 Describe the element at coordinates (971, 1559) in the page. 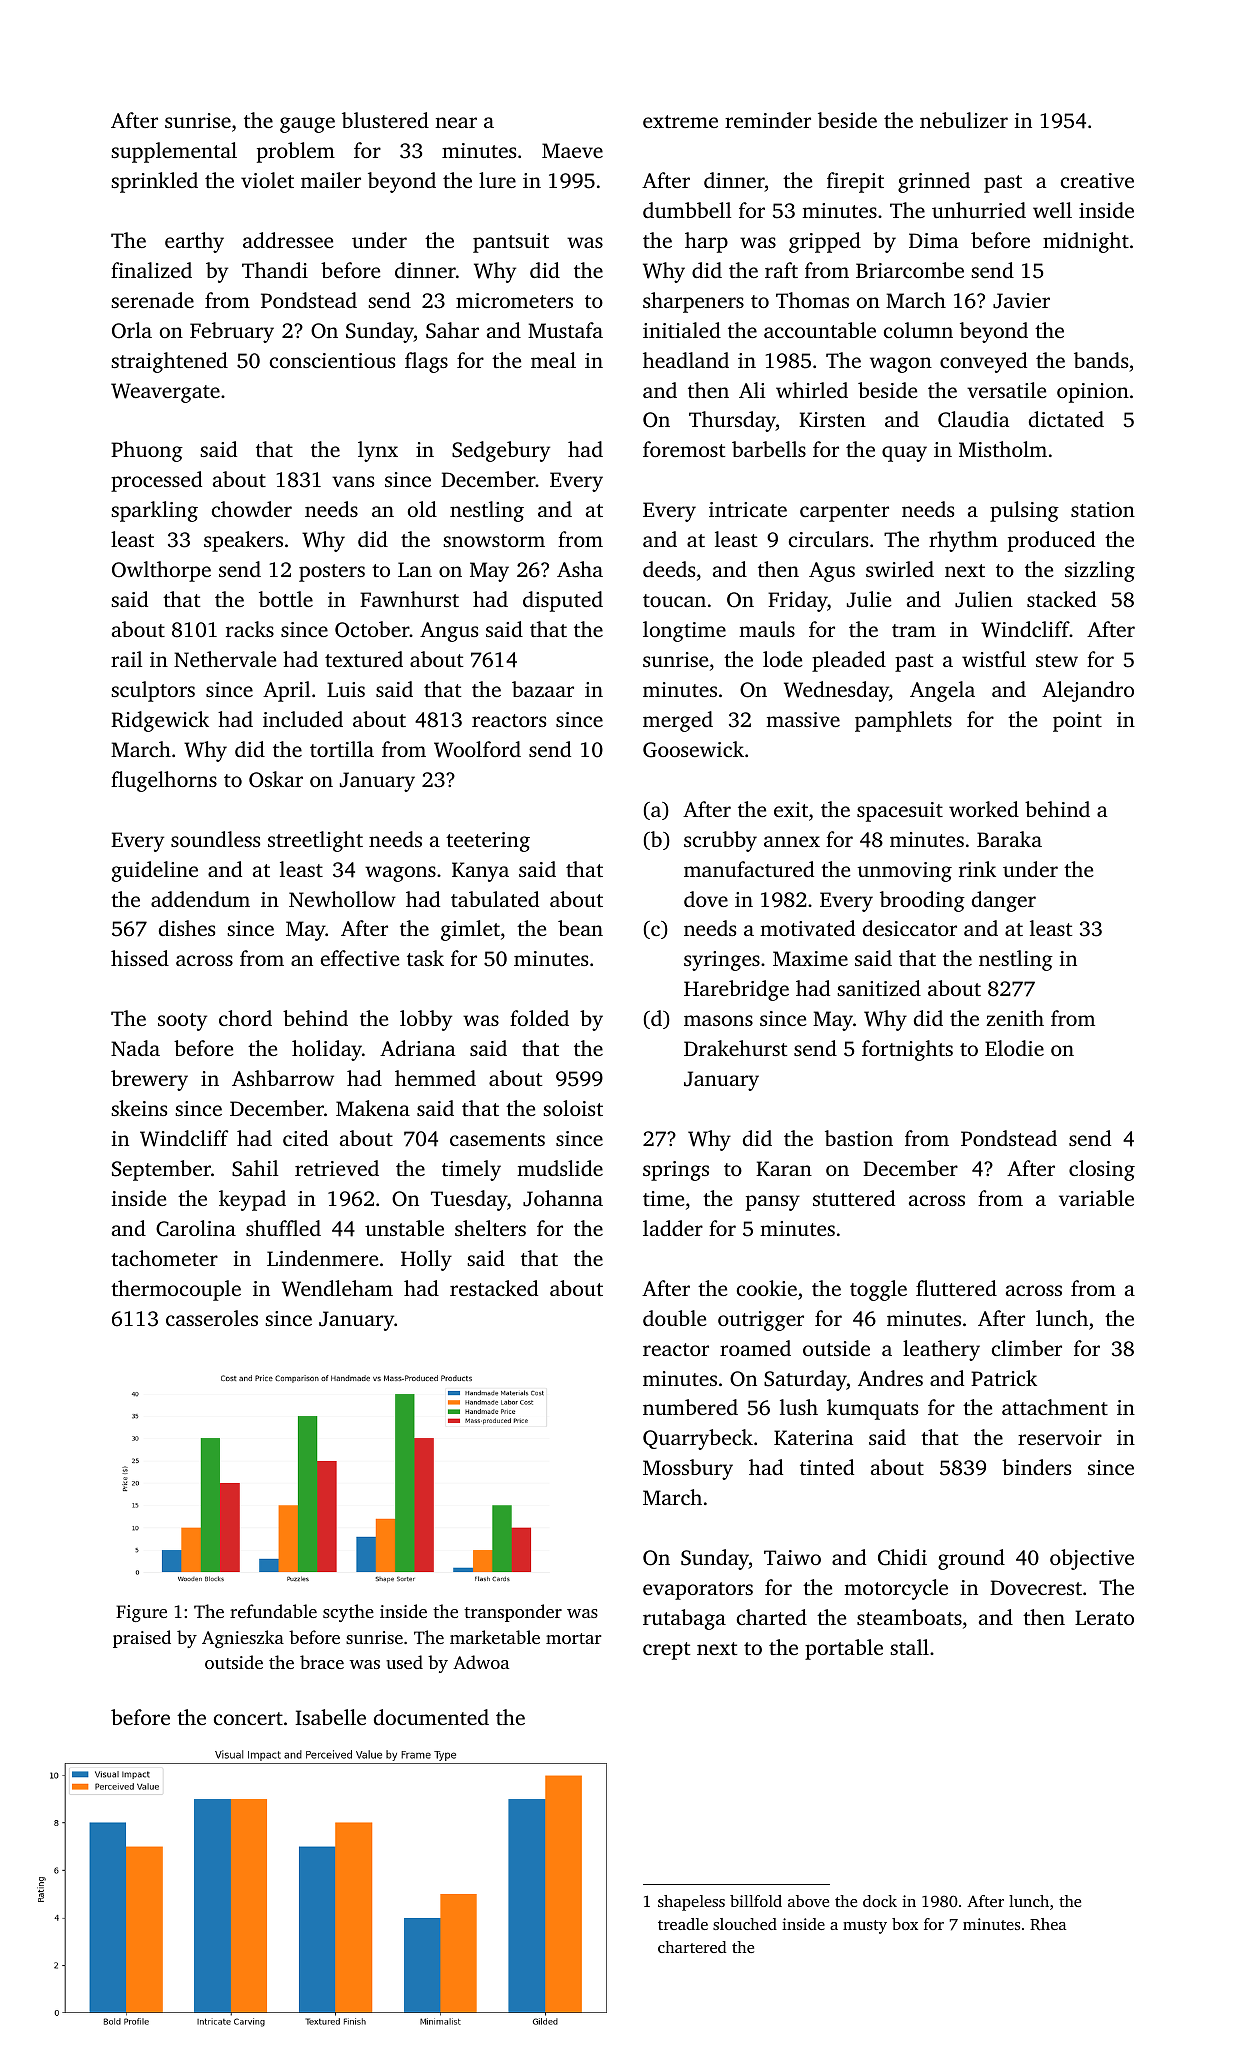

I see `ground` at that location.
